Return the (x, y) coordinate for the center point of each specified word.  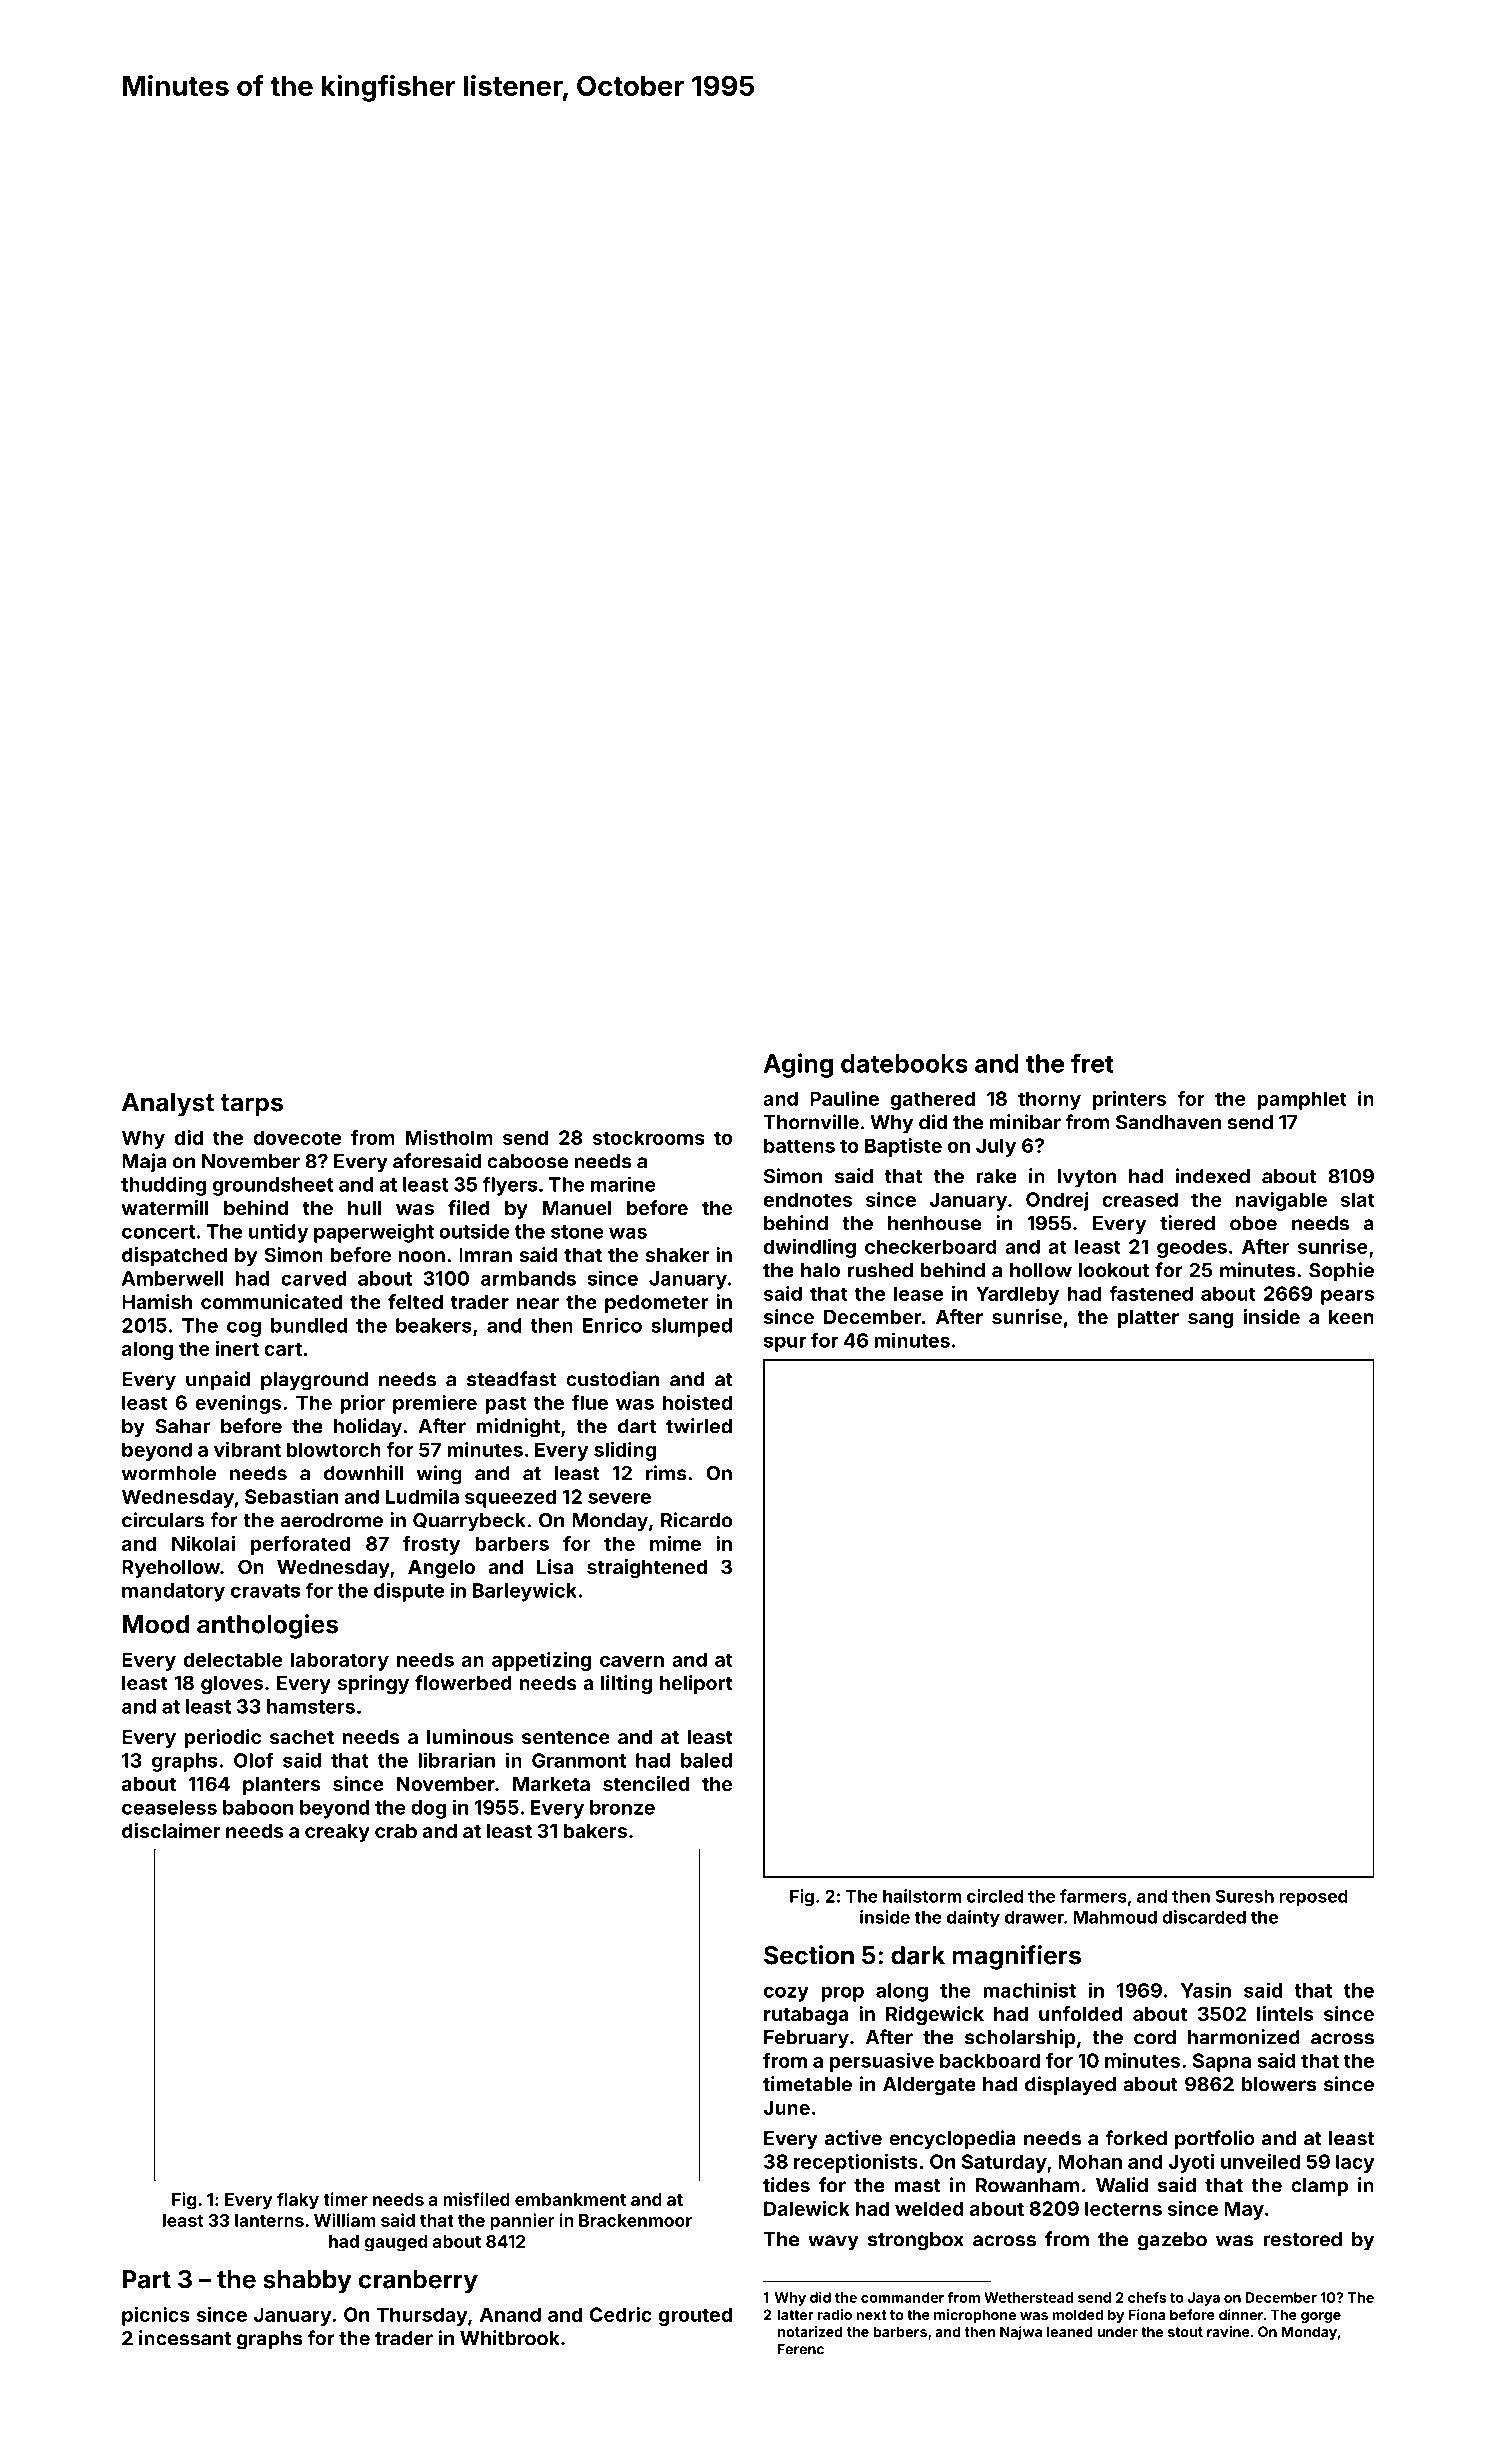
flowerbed (463, 1682)
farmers (1093, 1896)
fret (1092, 1063)
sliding (625, 1451)
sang (1210, 1320)
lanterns (269, 2220)
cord (1155, 2037)
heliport (696, 1684)
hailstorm (922, 1896)
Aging (798, 1065)
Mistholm (449, 1137)
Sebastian (291, 1496)
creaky (337, 1833)
